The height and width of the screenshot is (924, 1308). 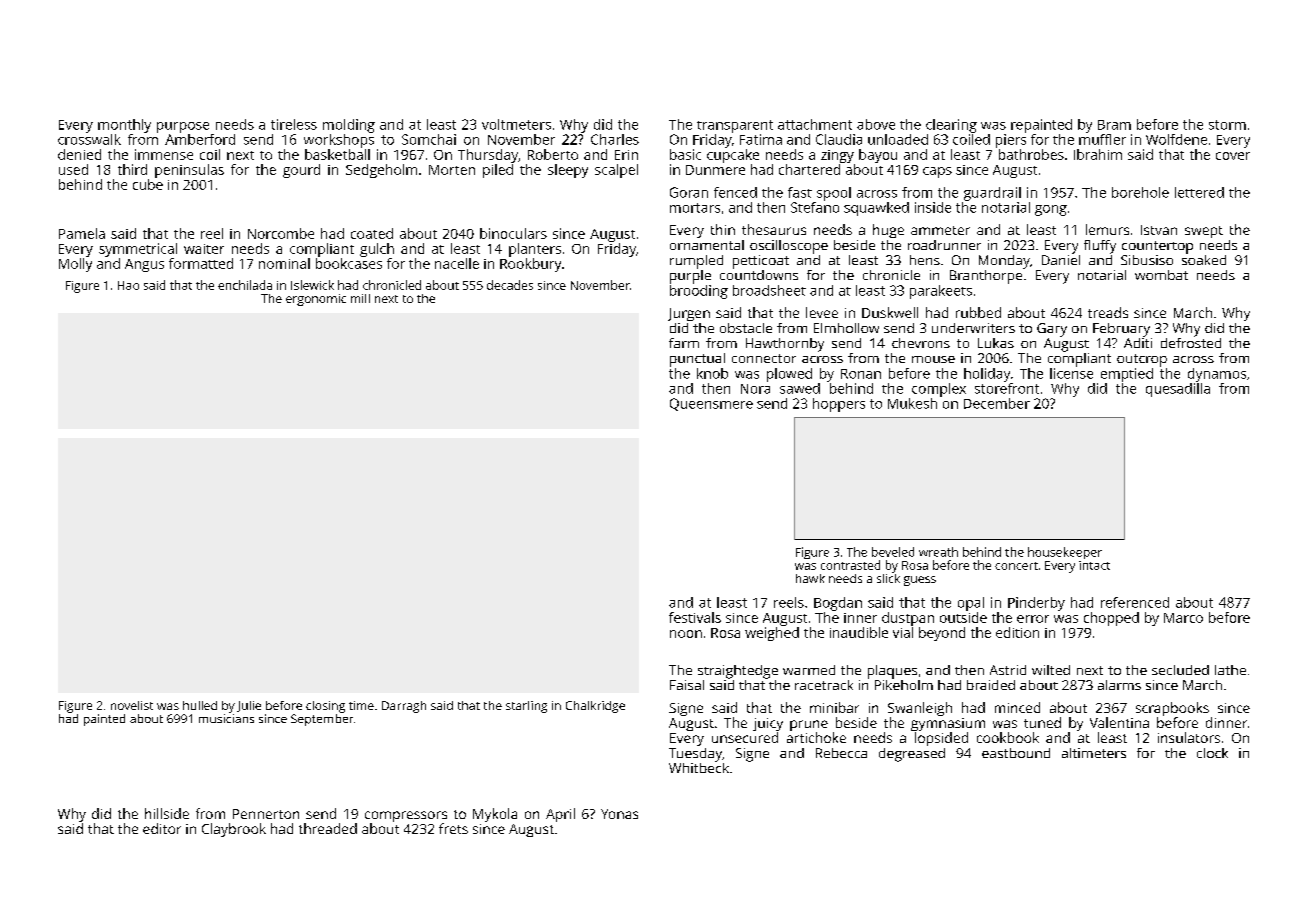 I want to click on housekeeper, so click(x=1065, y=553).
